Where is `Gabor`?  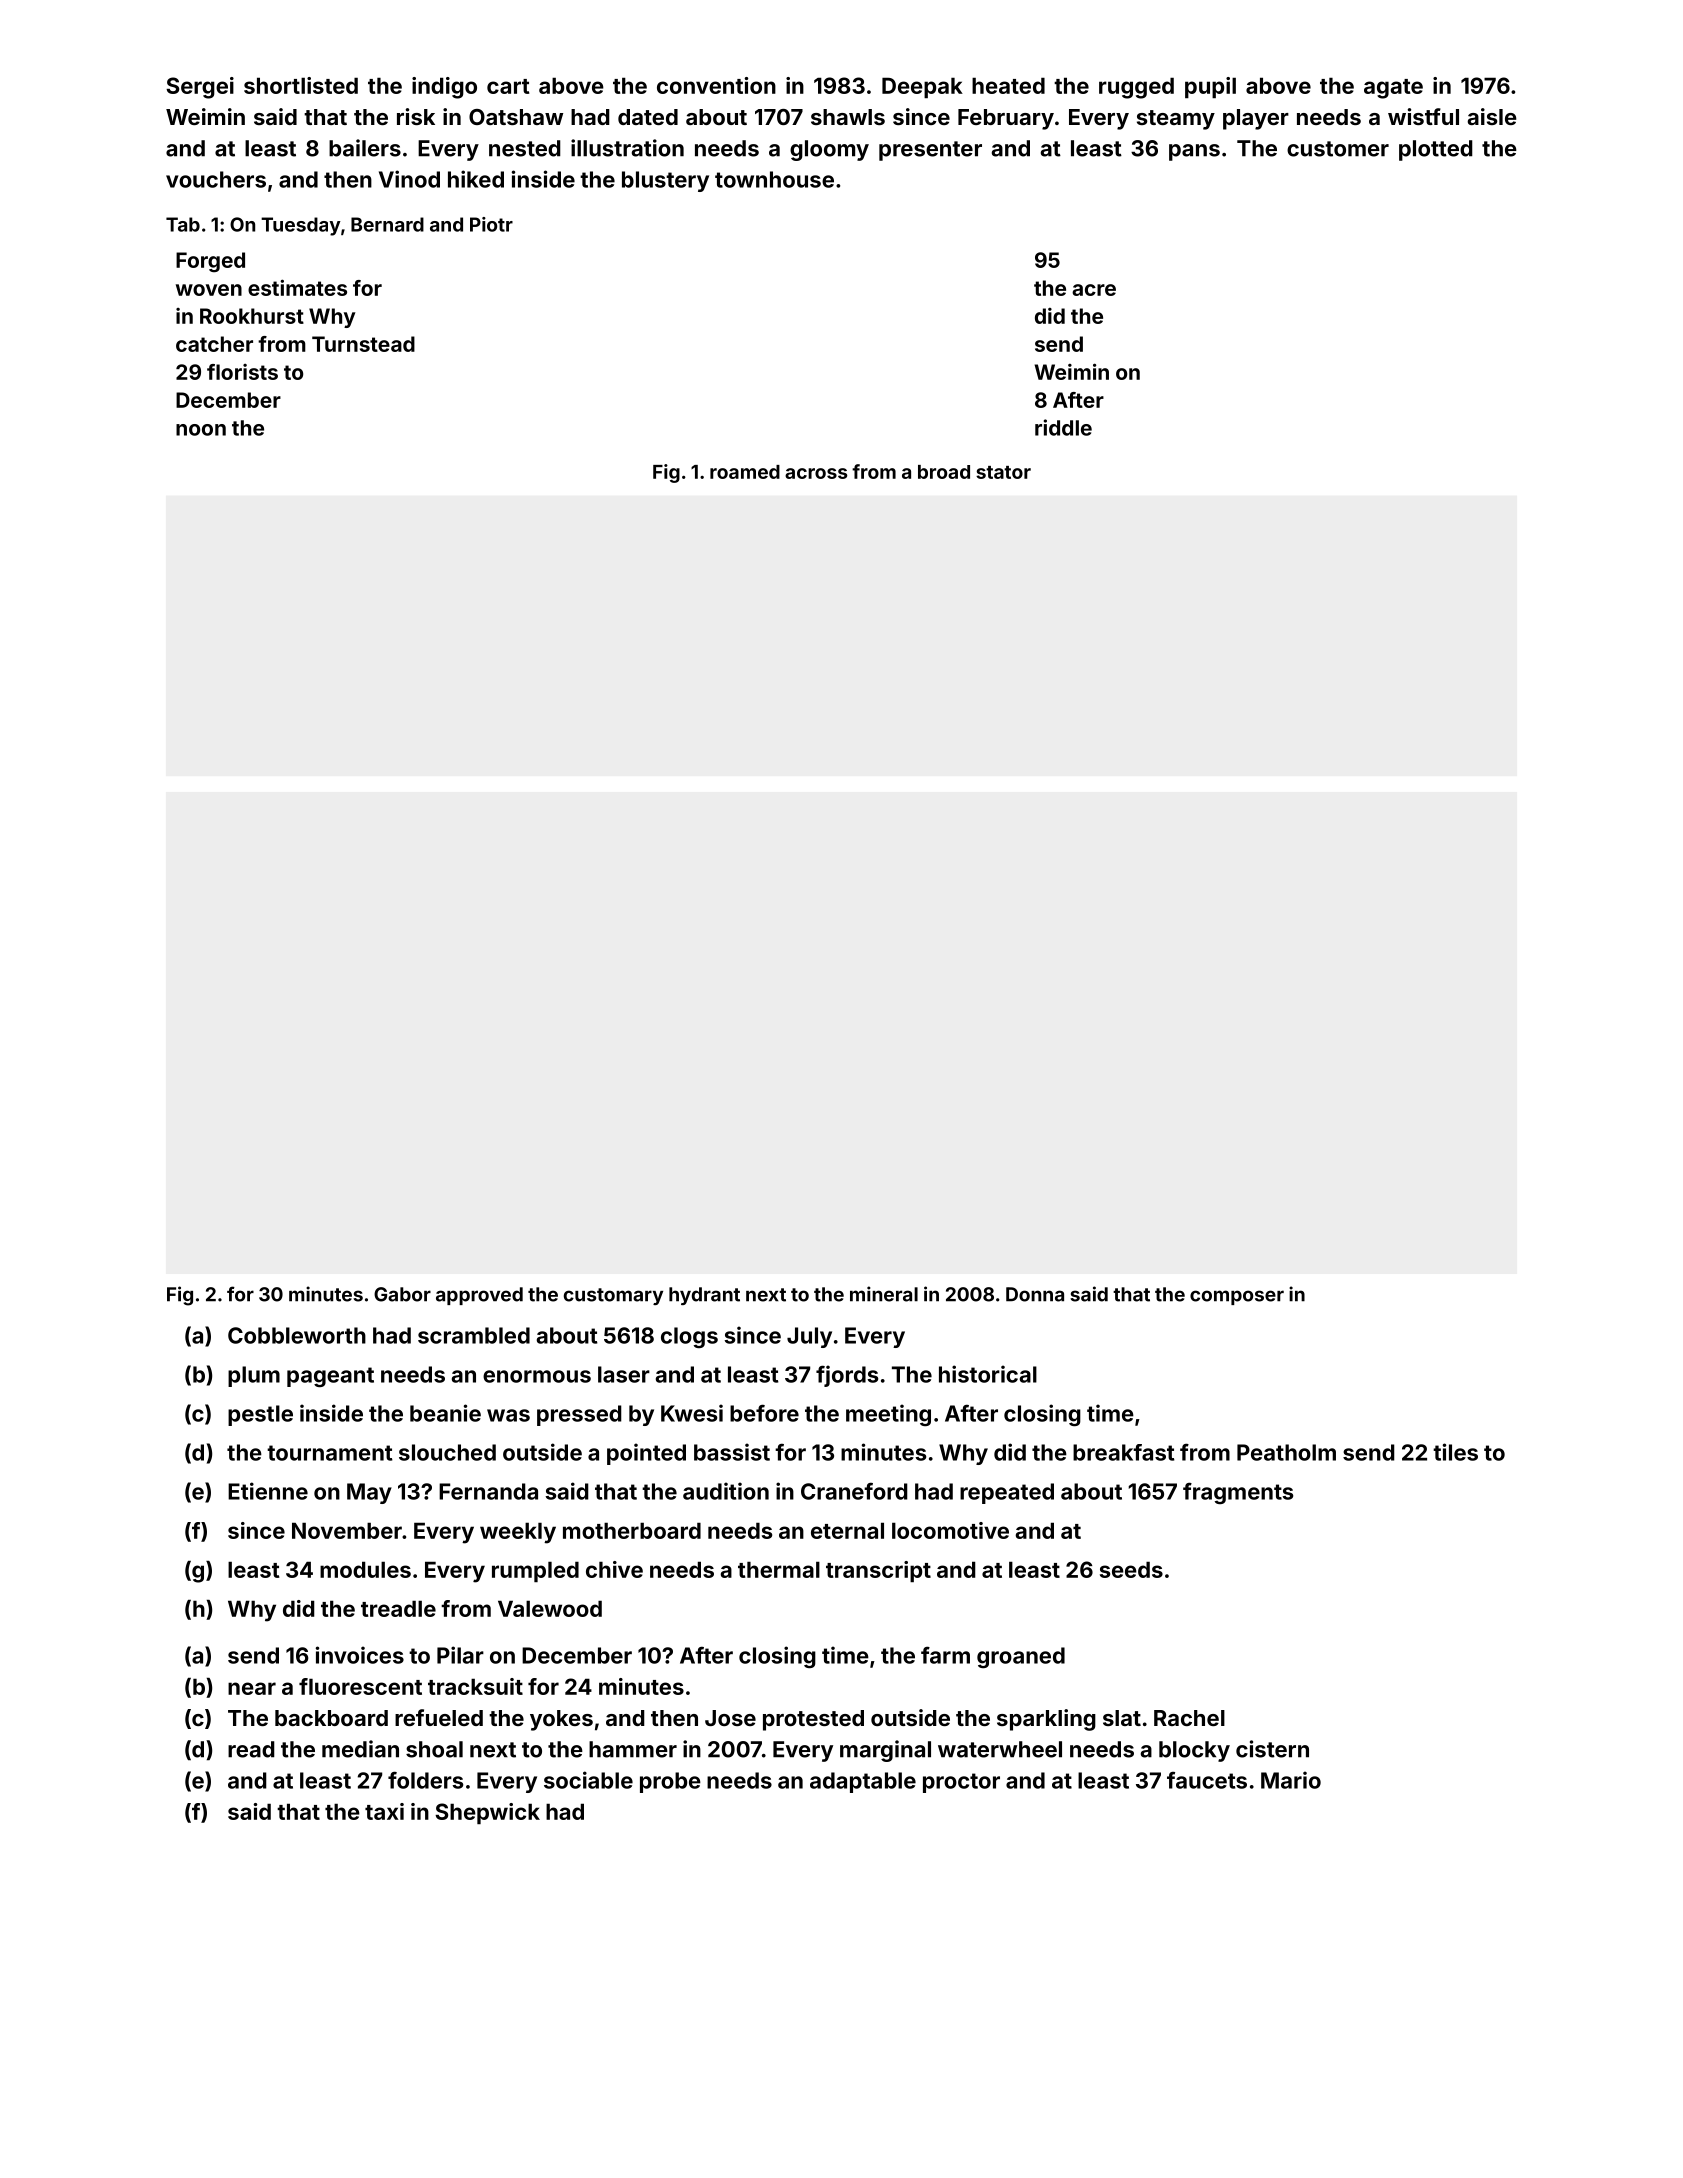
Gabor is located at coordinates (402, 1294).
